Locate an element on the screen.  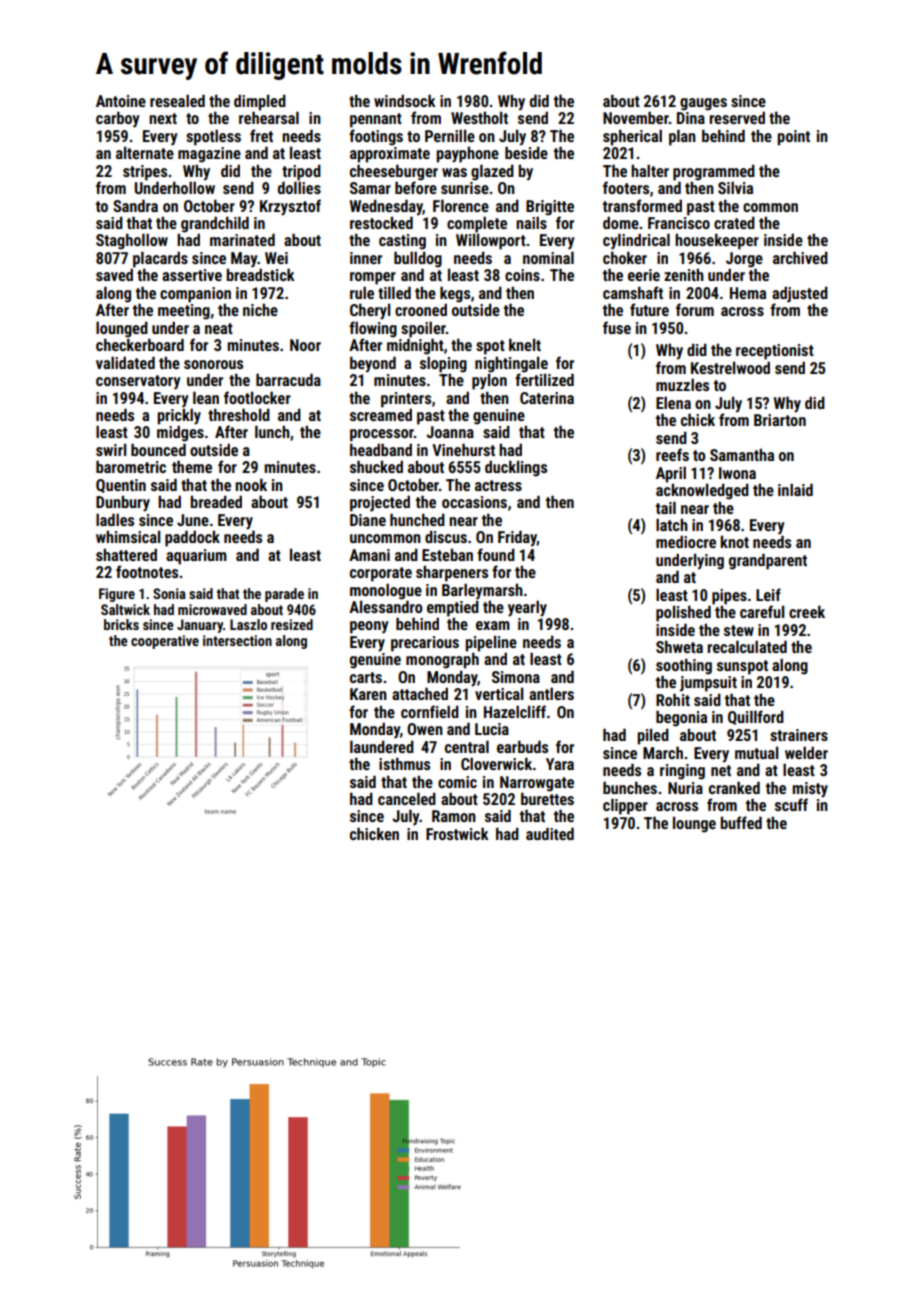
Westholt is located at coordinates (479, 117).
